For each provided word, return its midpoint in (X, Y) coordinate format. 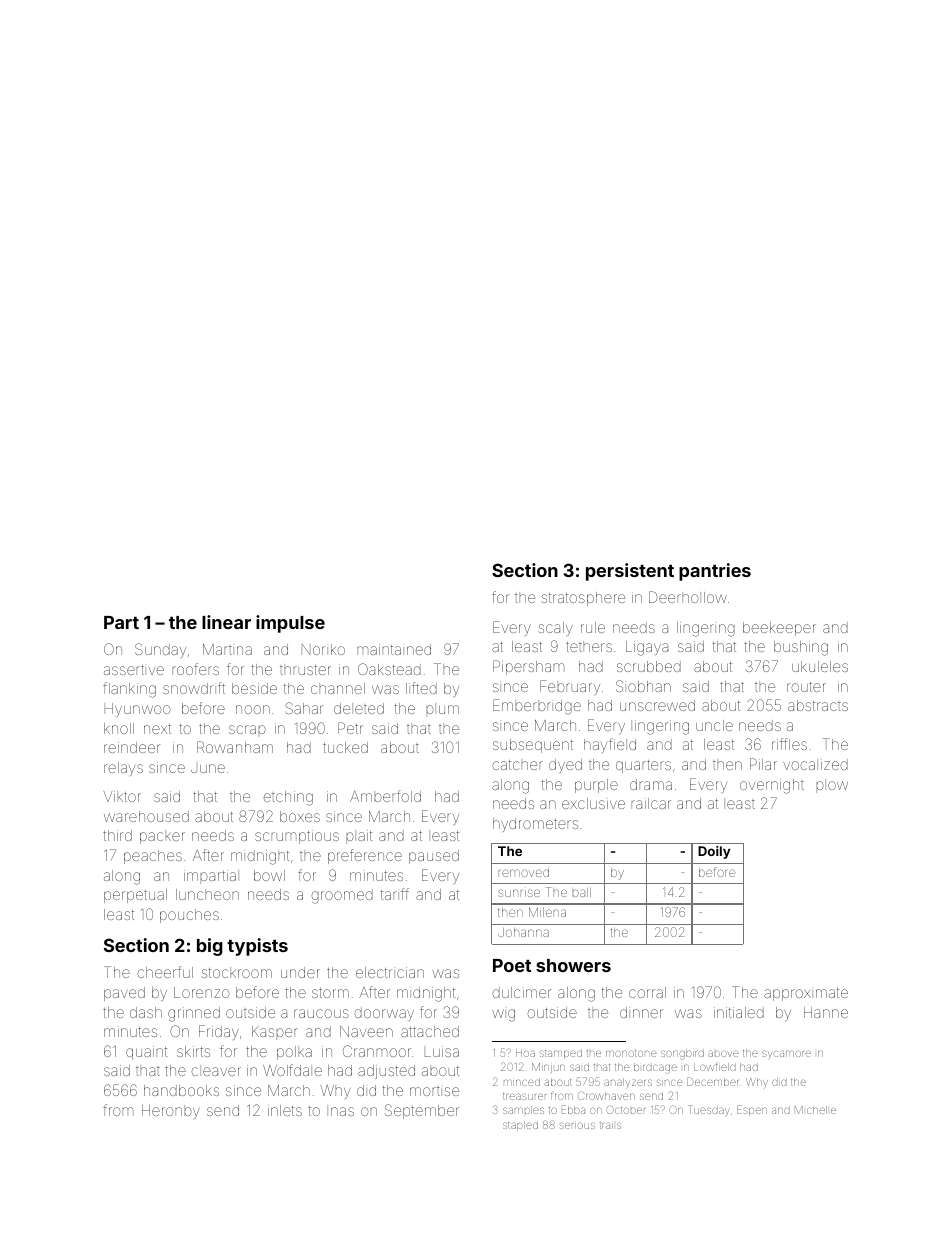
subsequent (533, 746)
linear (226, 622)
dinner (641, 1012)
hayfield (610, 745)
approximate (806, 994)
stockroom (236, 972)
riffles (789, 744)
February (570, 687)
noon (253, 709)
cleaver (216, 1070)
